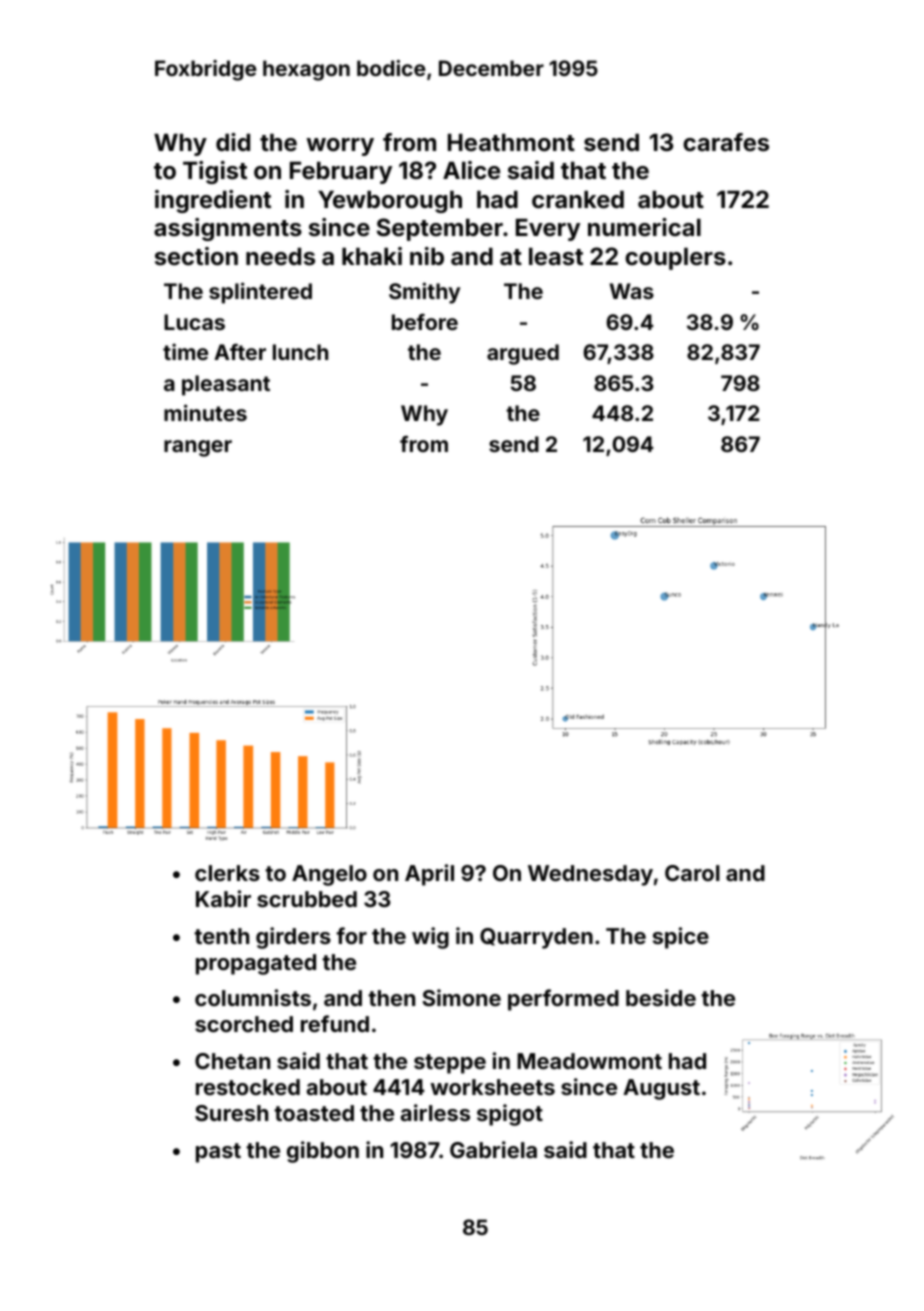 This page has width=924, height=1311. I want to click on Was, so click(632, 291).
